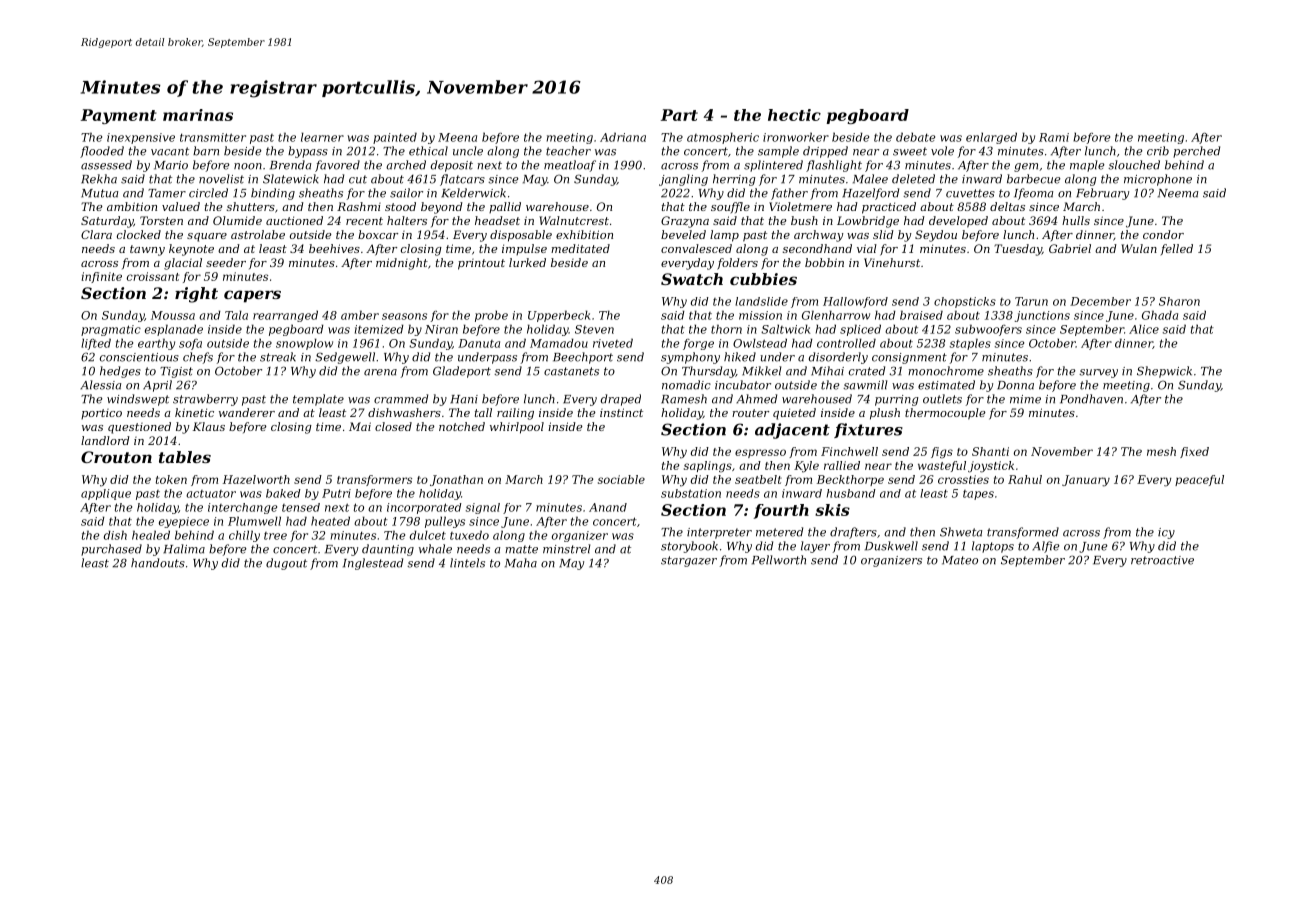 The height and width of the page is (924, 1308). Describe the element at coordinates (491, 316) in the page. I see `probe` at that location.
